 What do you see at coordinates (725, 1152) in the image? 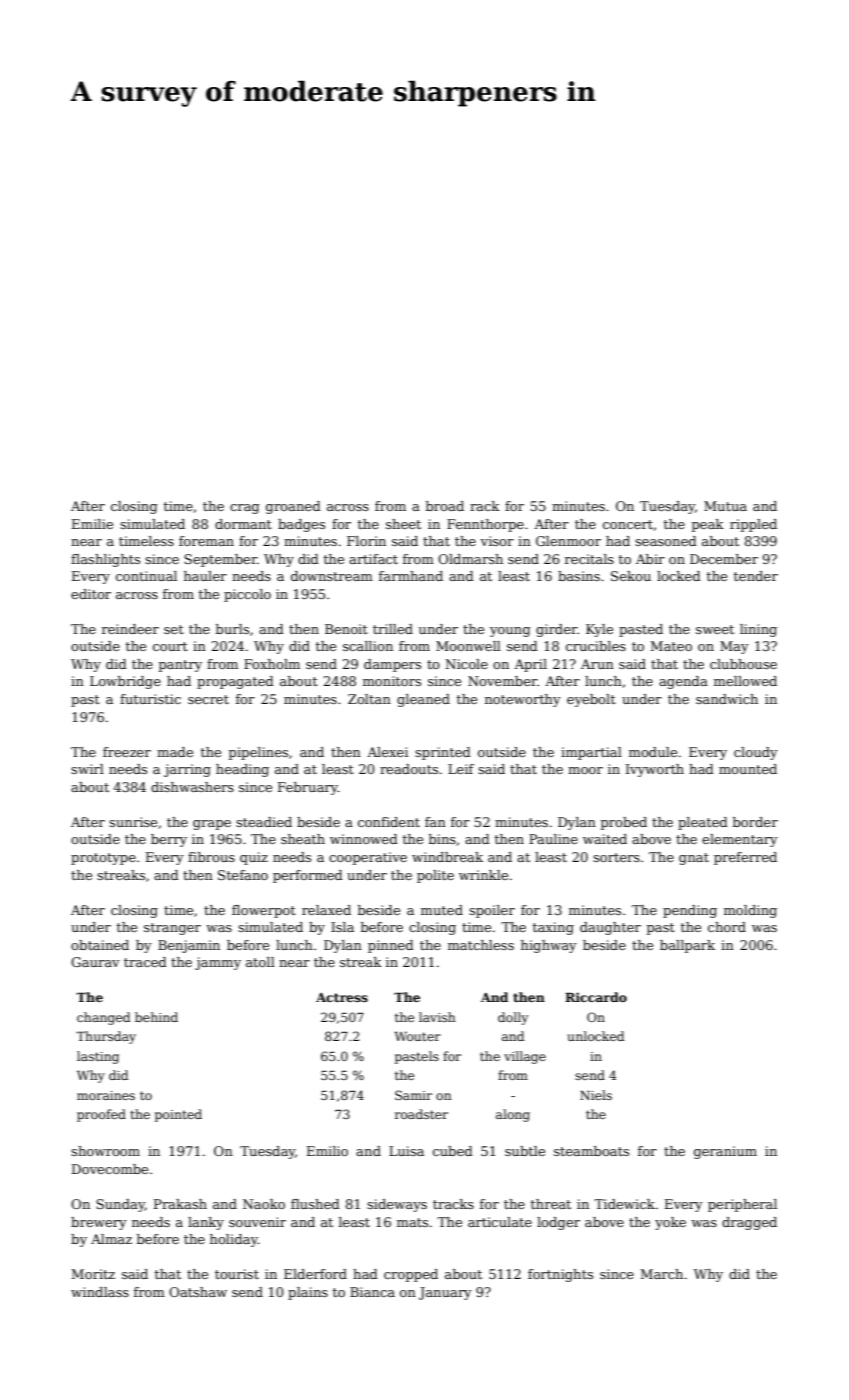
I see `geranium` at bounding box center [725, 1152].
